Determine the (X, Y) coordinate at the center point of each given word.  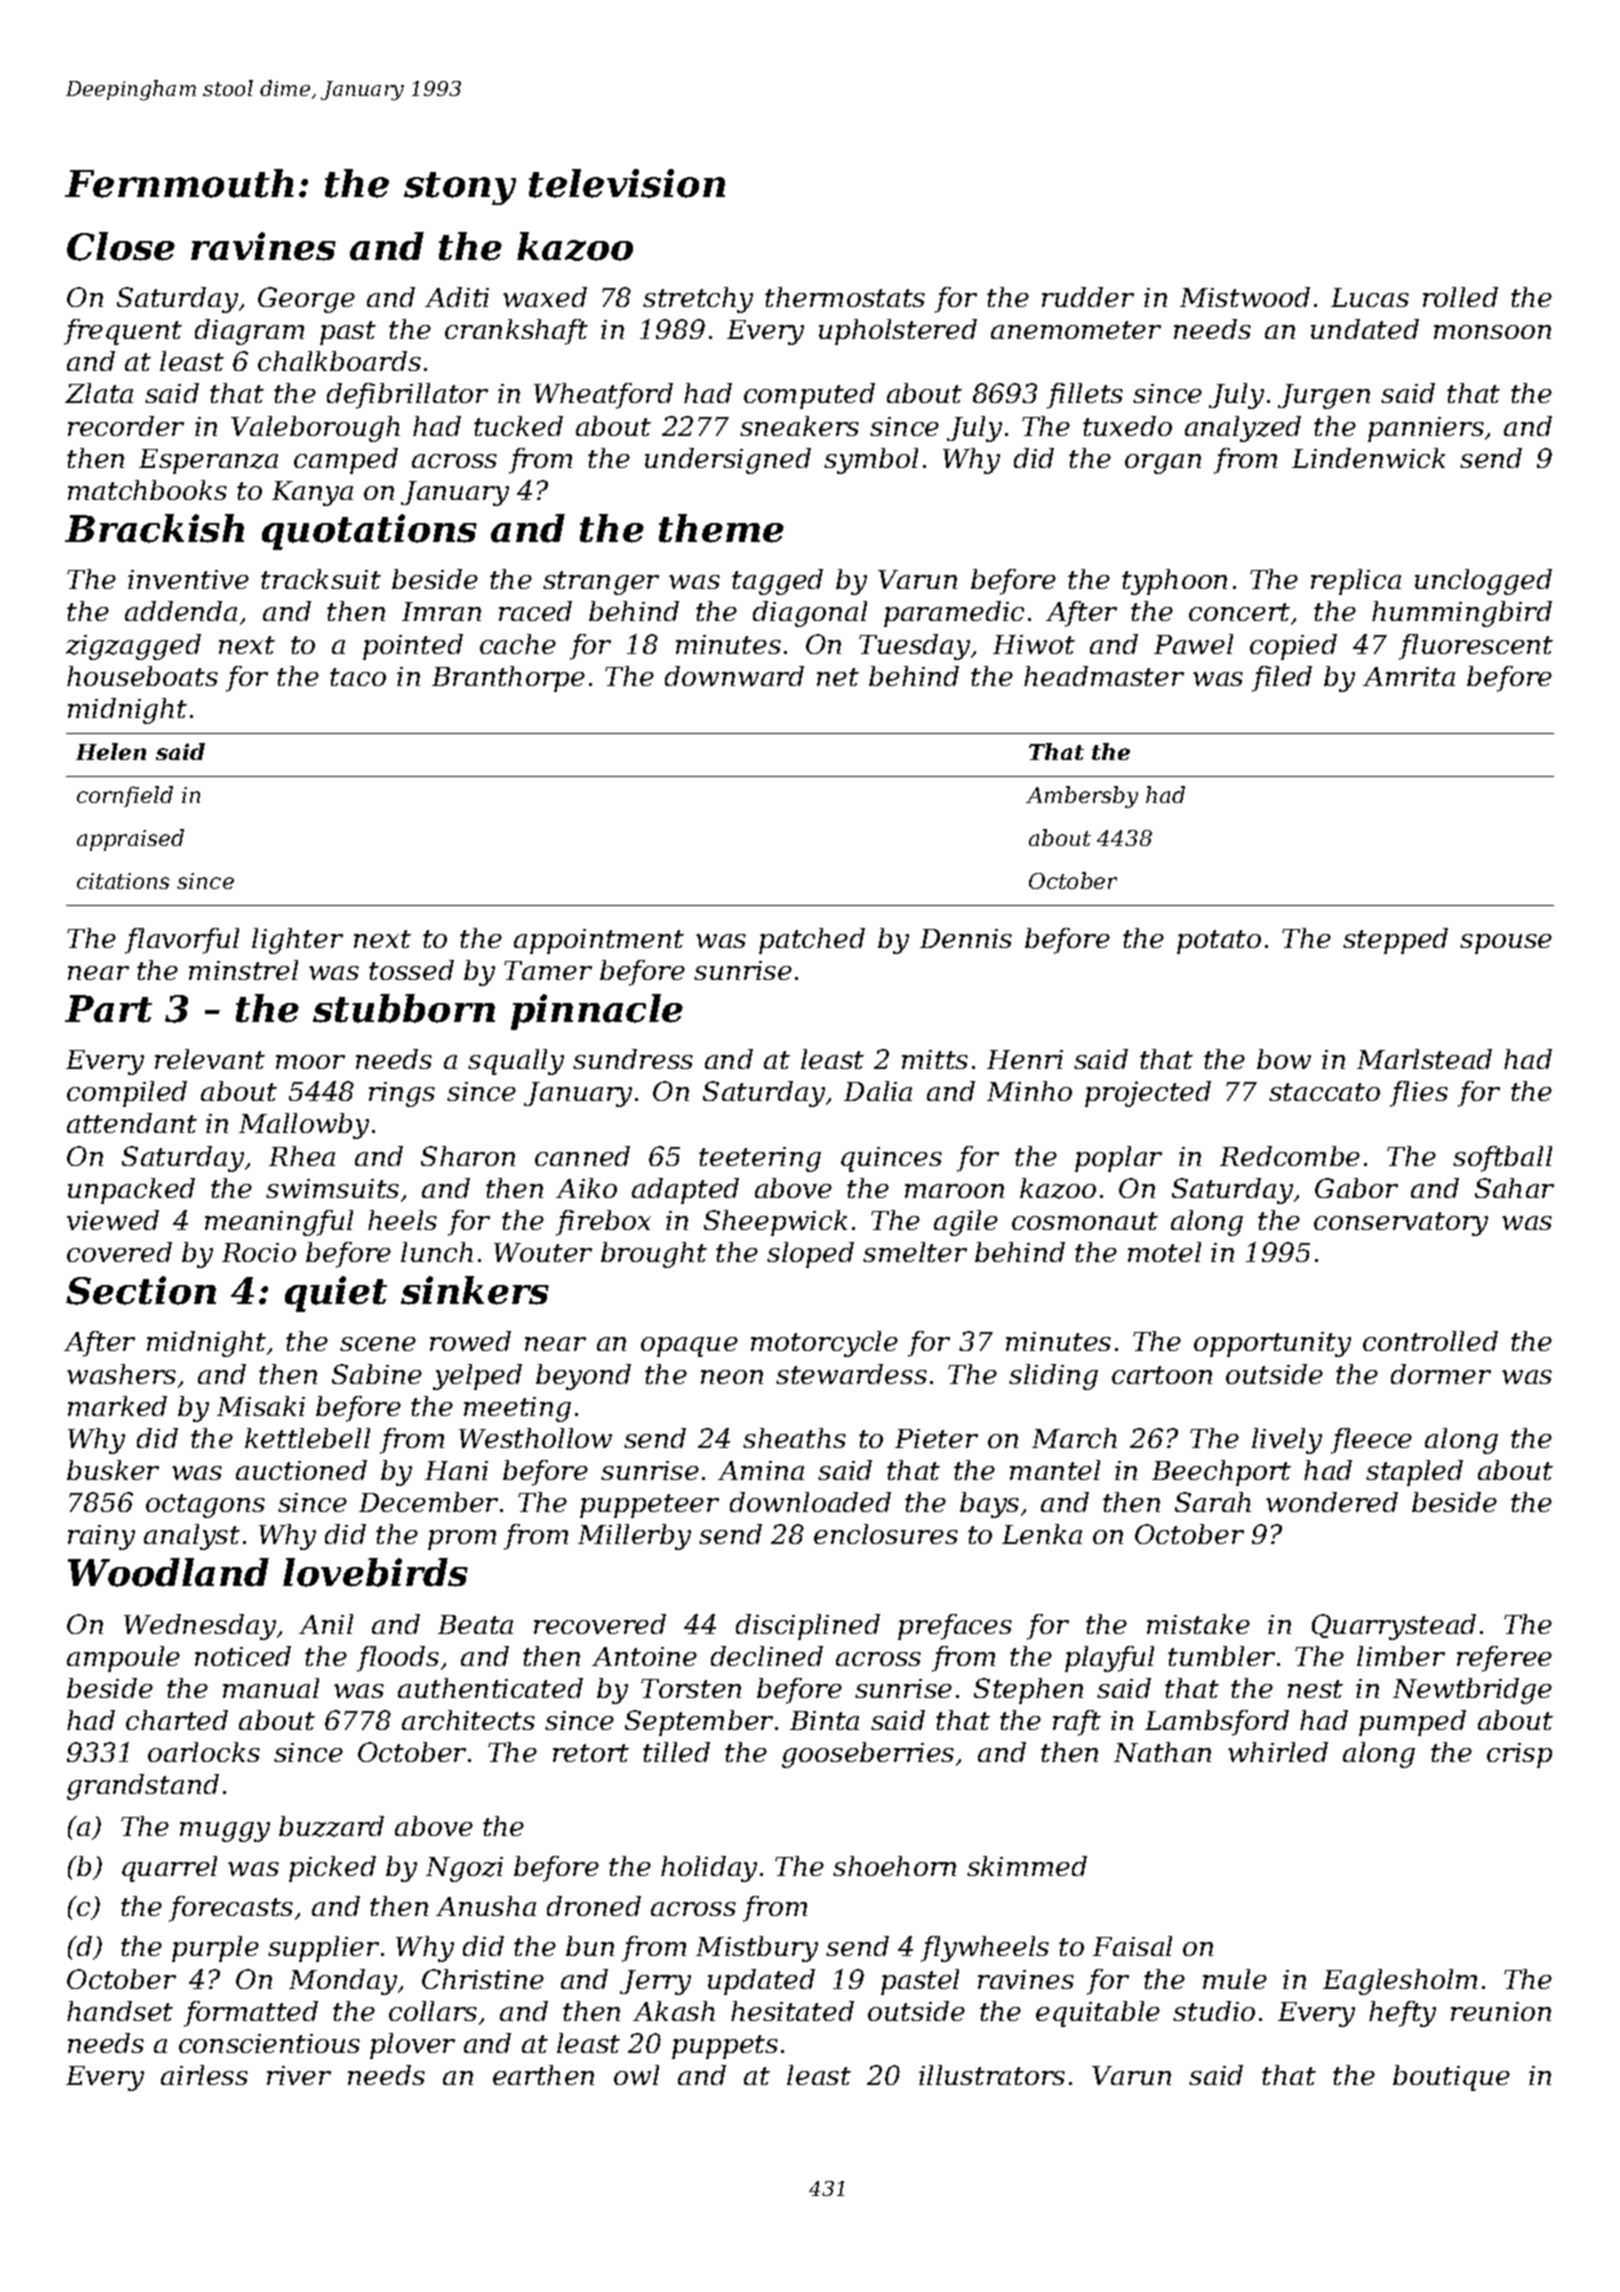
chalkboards (339, 361)
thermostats (845, 297)
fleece (1371, 1441)
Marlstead (1424, 1059)
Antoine (644, 1656)
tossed (411, 970)
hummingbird (1462, 614)
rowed (470, 1341)
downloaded (810, 1502)
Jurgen (1324, 396)
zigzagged (133, 647)
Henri (1025, 1059)
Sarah (1213, 1502)
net (838, 677)
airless (204, 2075)
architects (468, 1720)
